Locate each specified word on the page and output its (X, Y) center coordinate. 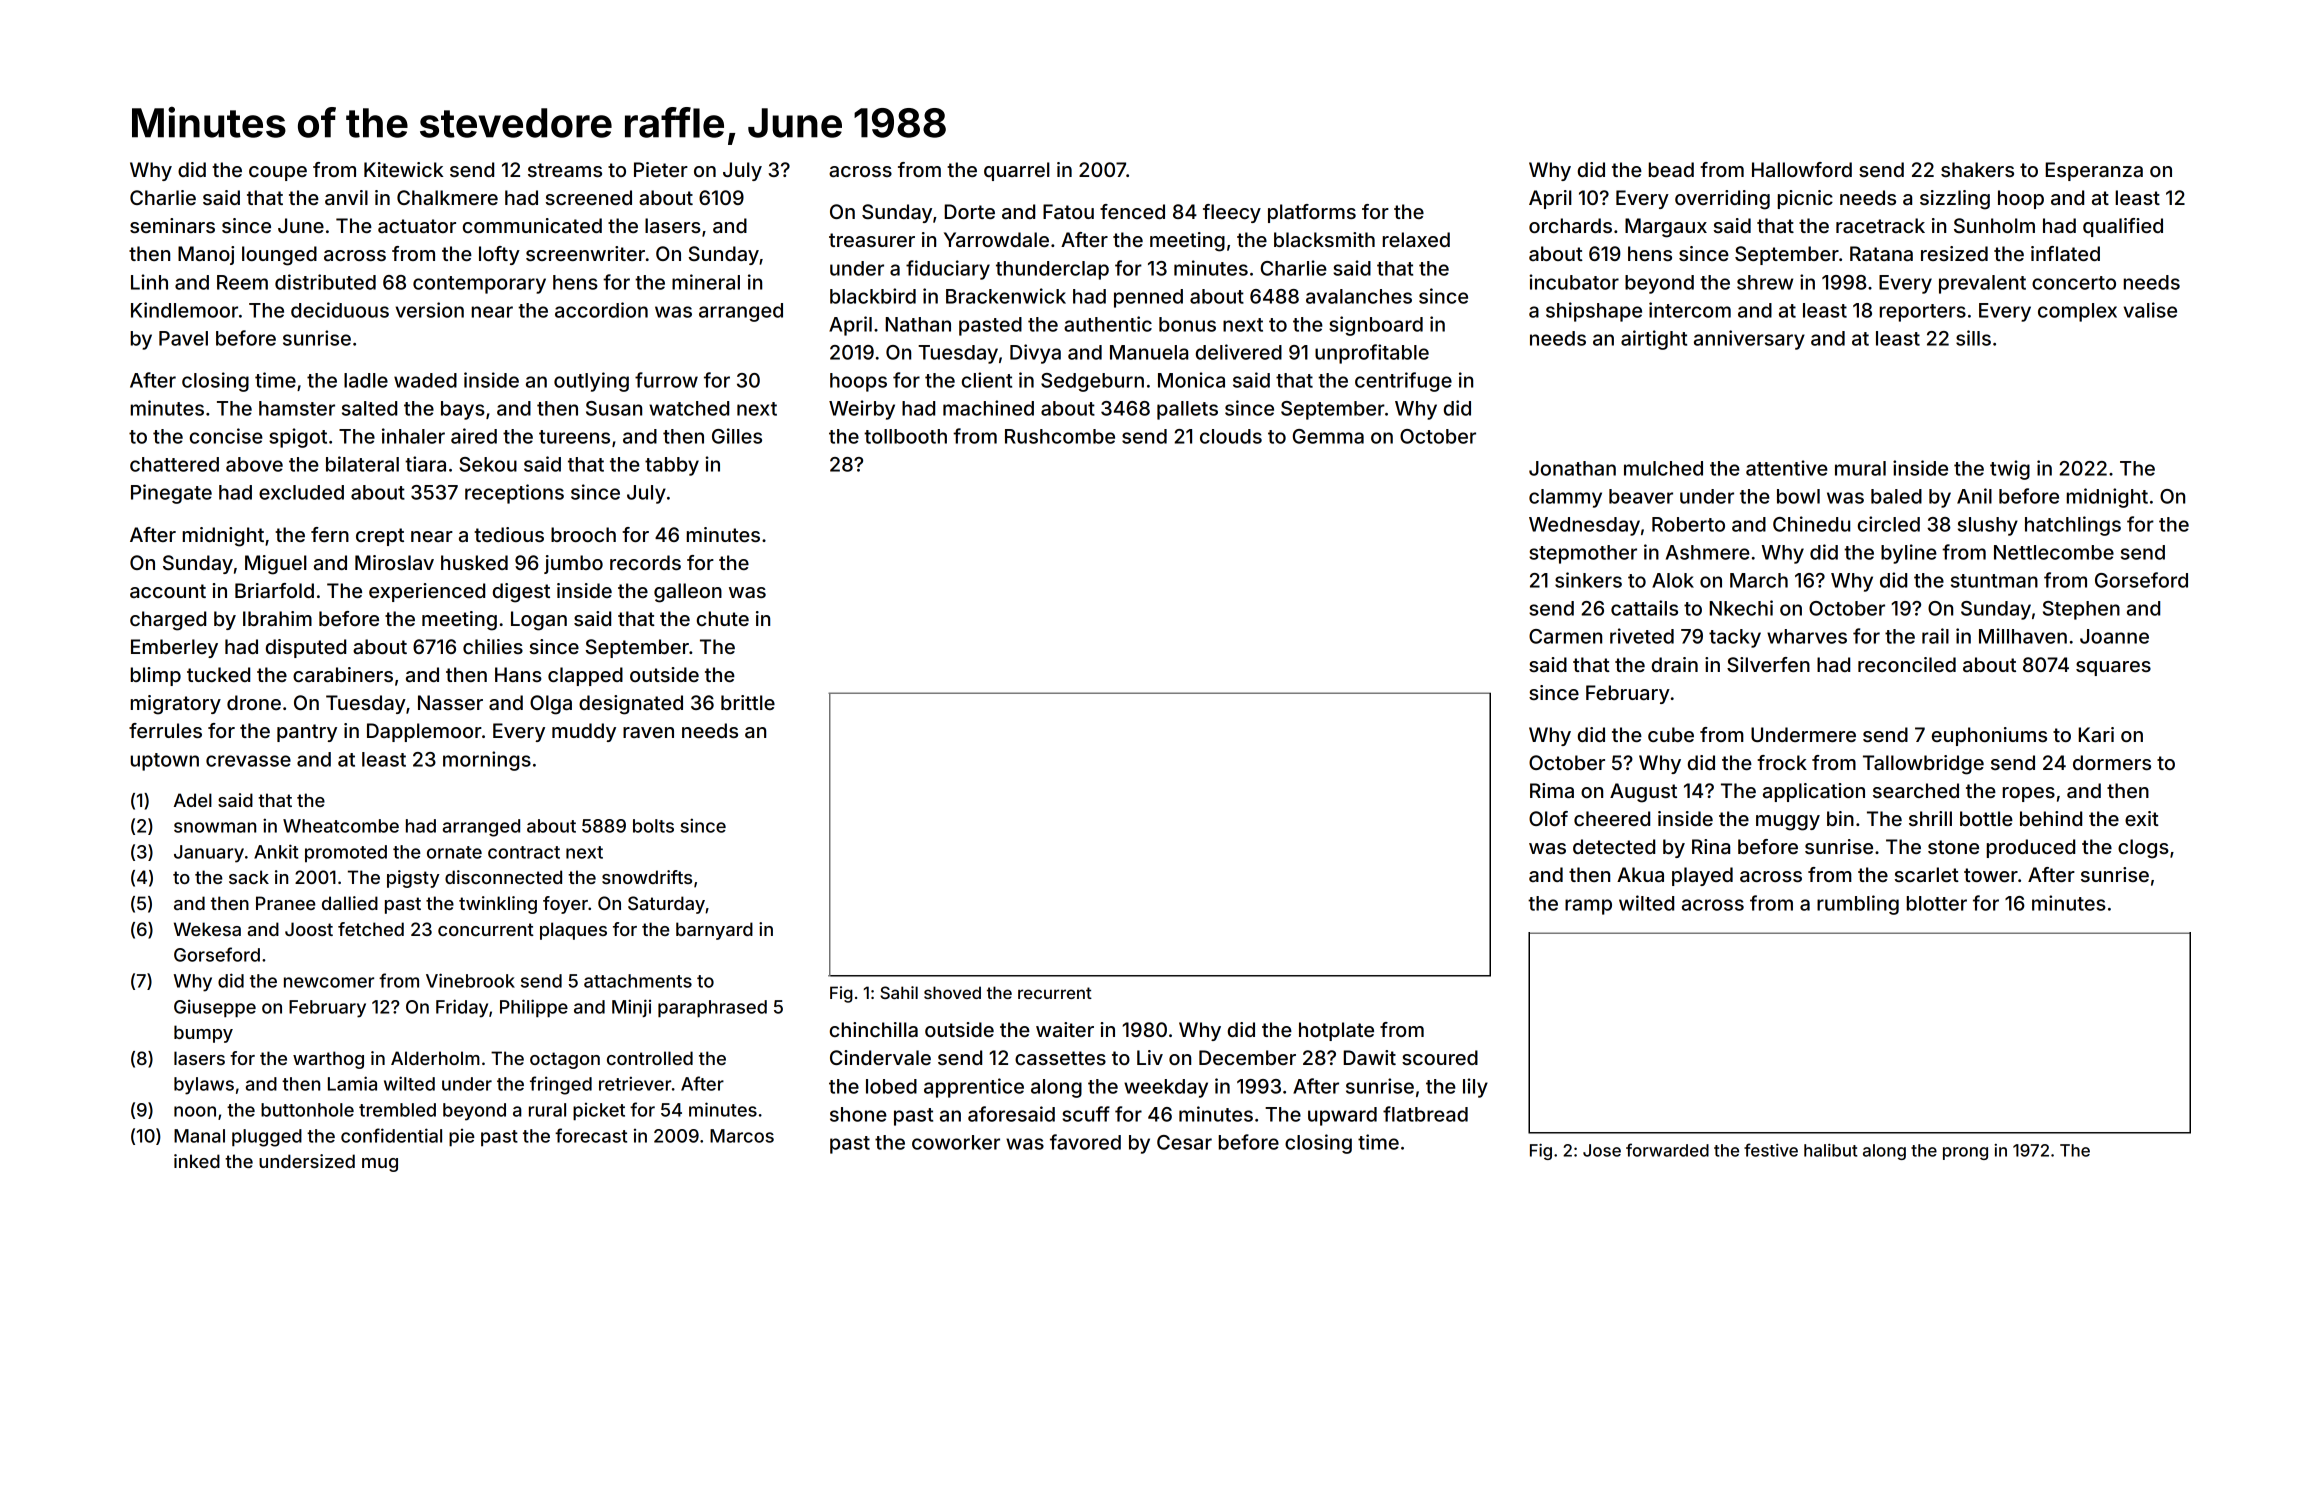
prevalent (1982, 284)
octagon (565, 1060)
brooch (583, 534)
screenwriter (585, 253)
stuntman (1994, 581)
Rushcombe (1060, 436)
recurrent (1055, 993)
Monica (1191, 380)
